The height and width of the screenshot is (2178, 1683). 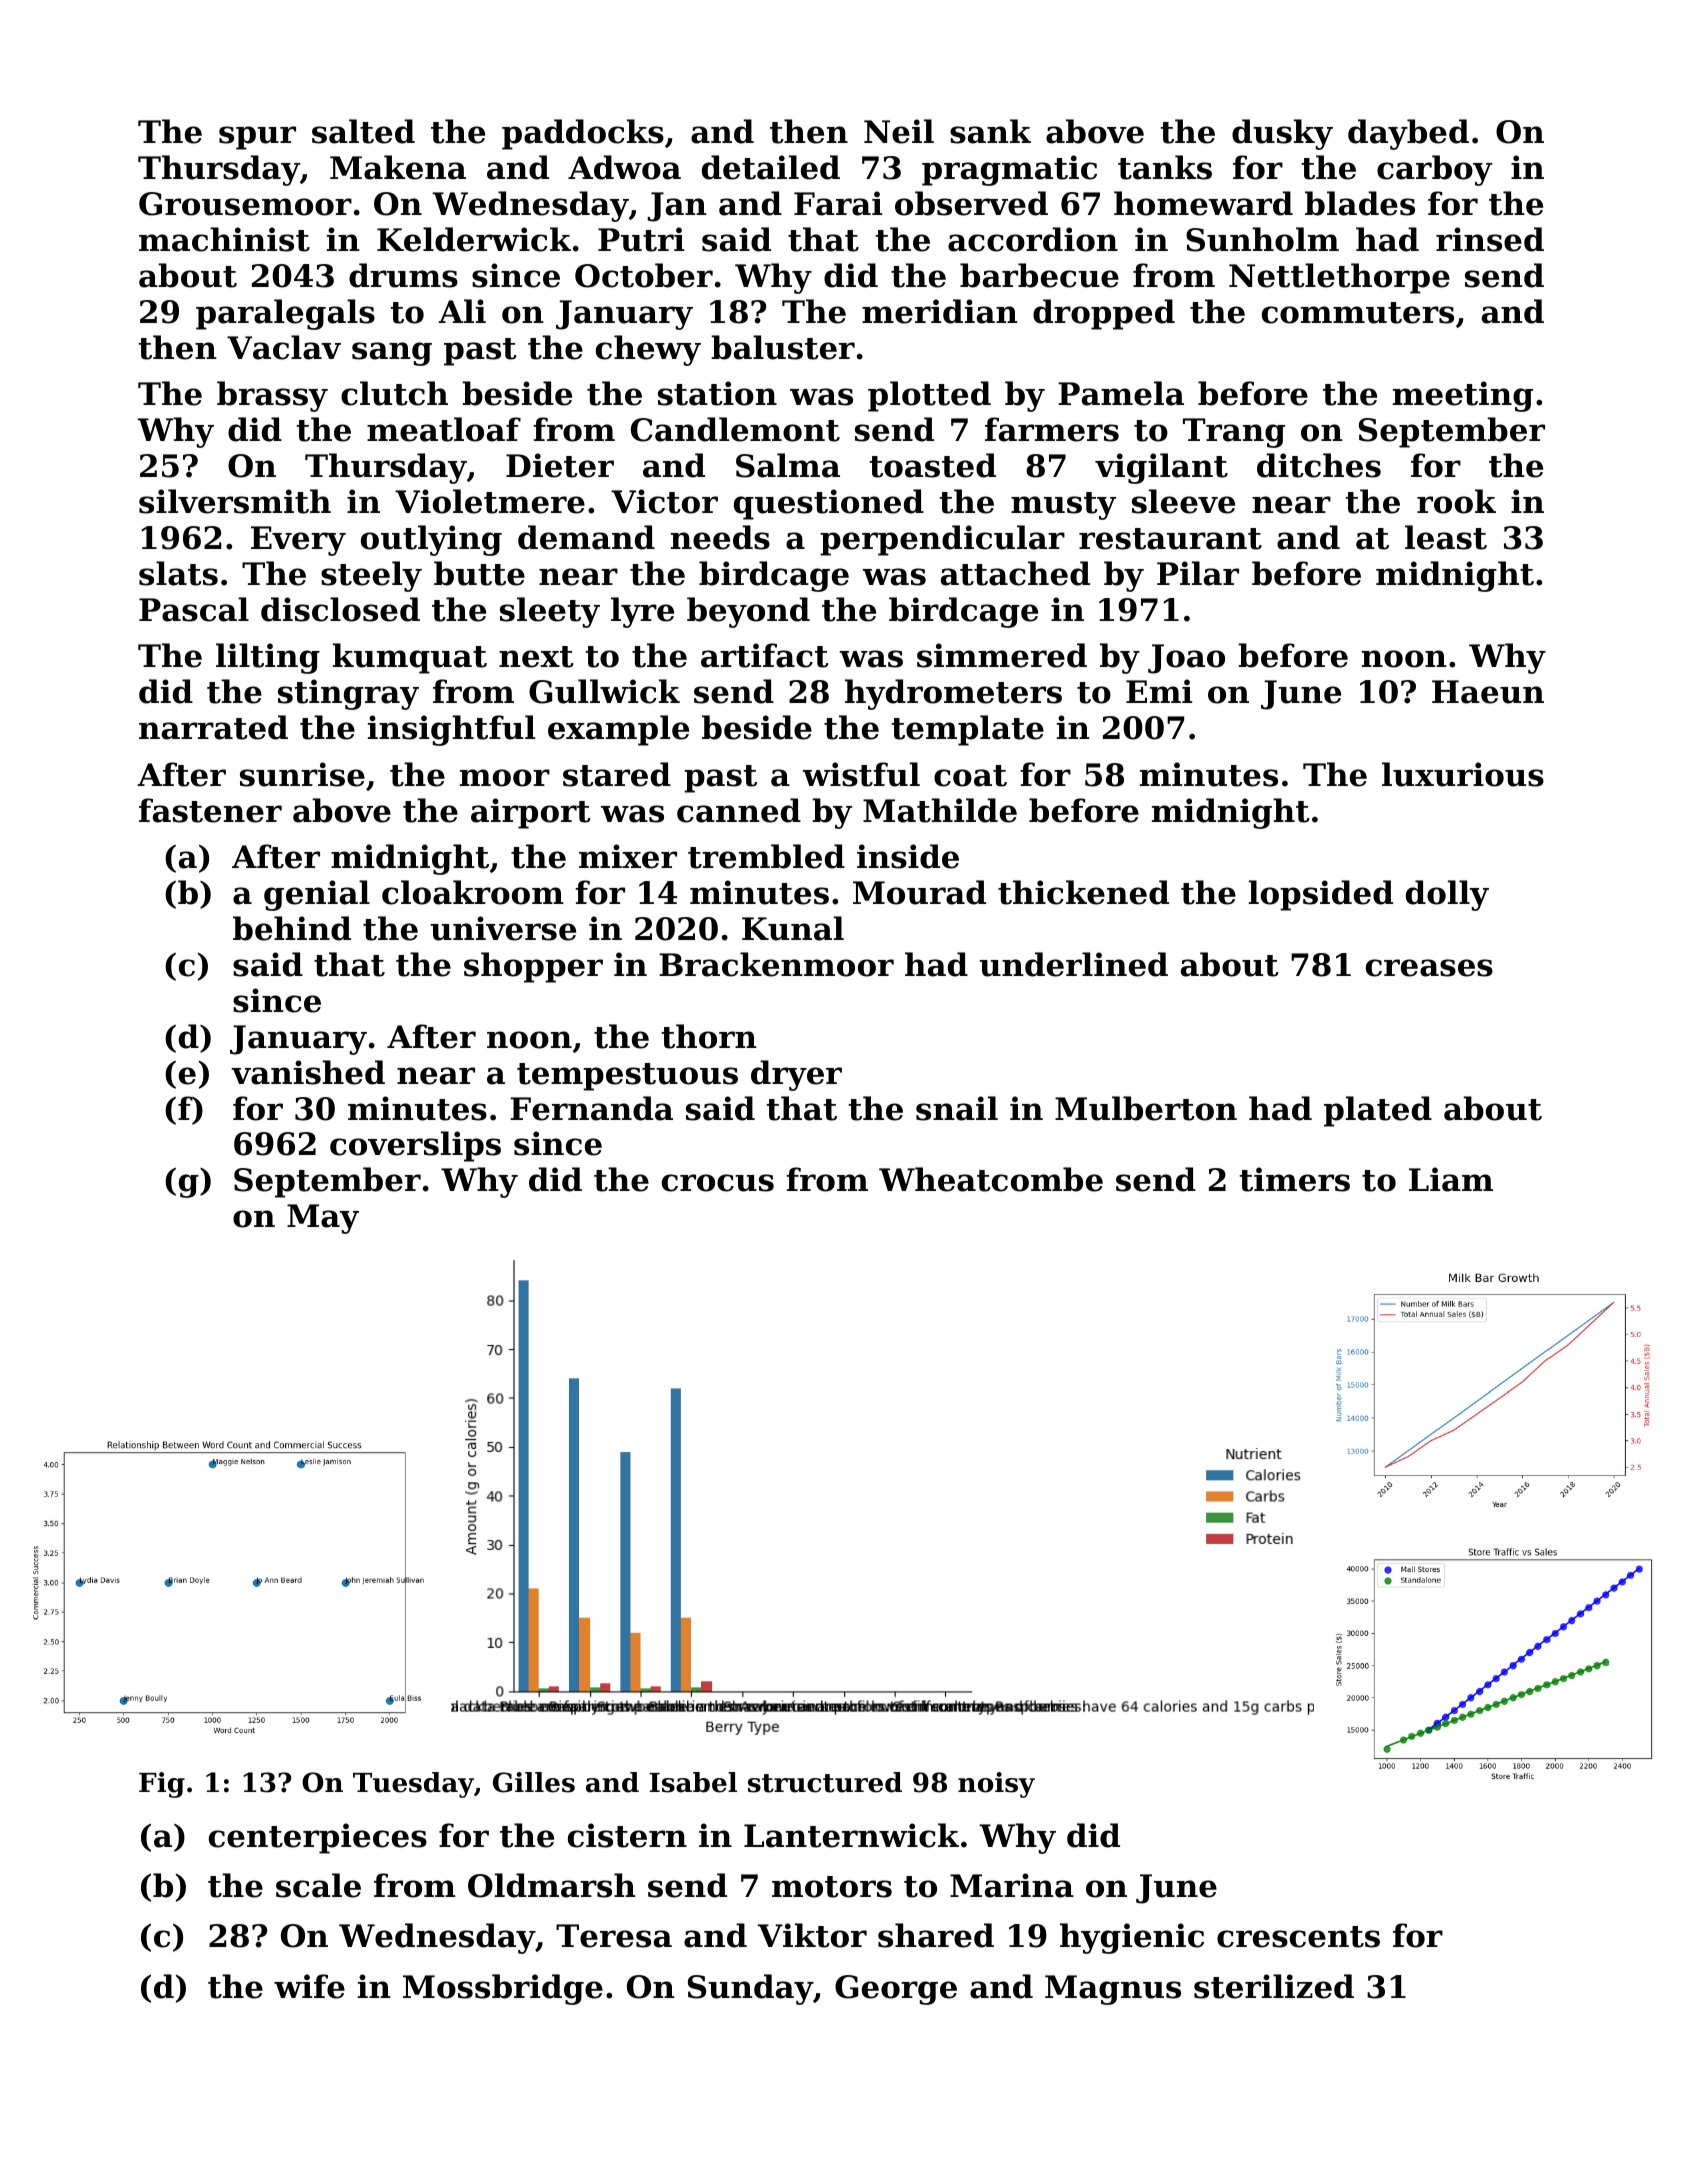 I want to click on dusky, so click(x=1282, y=134).
